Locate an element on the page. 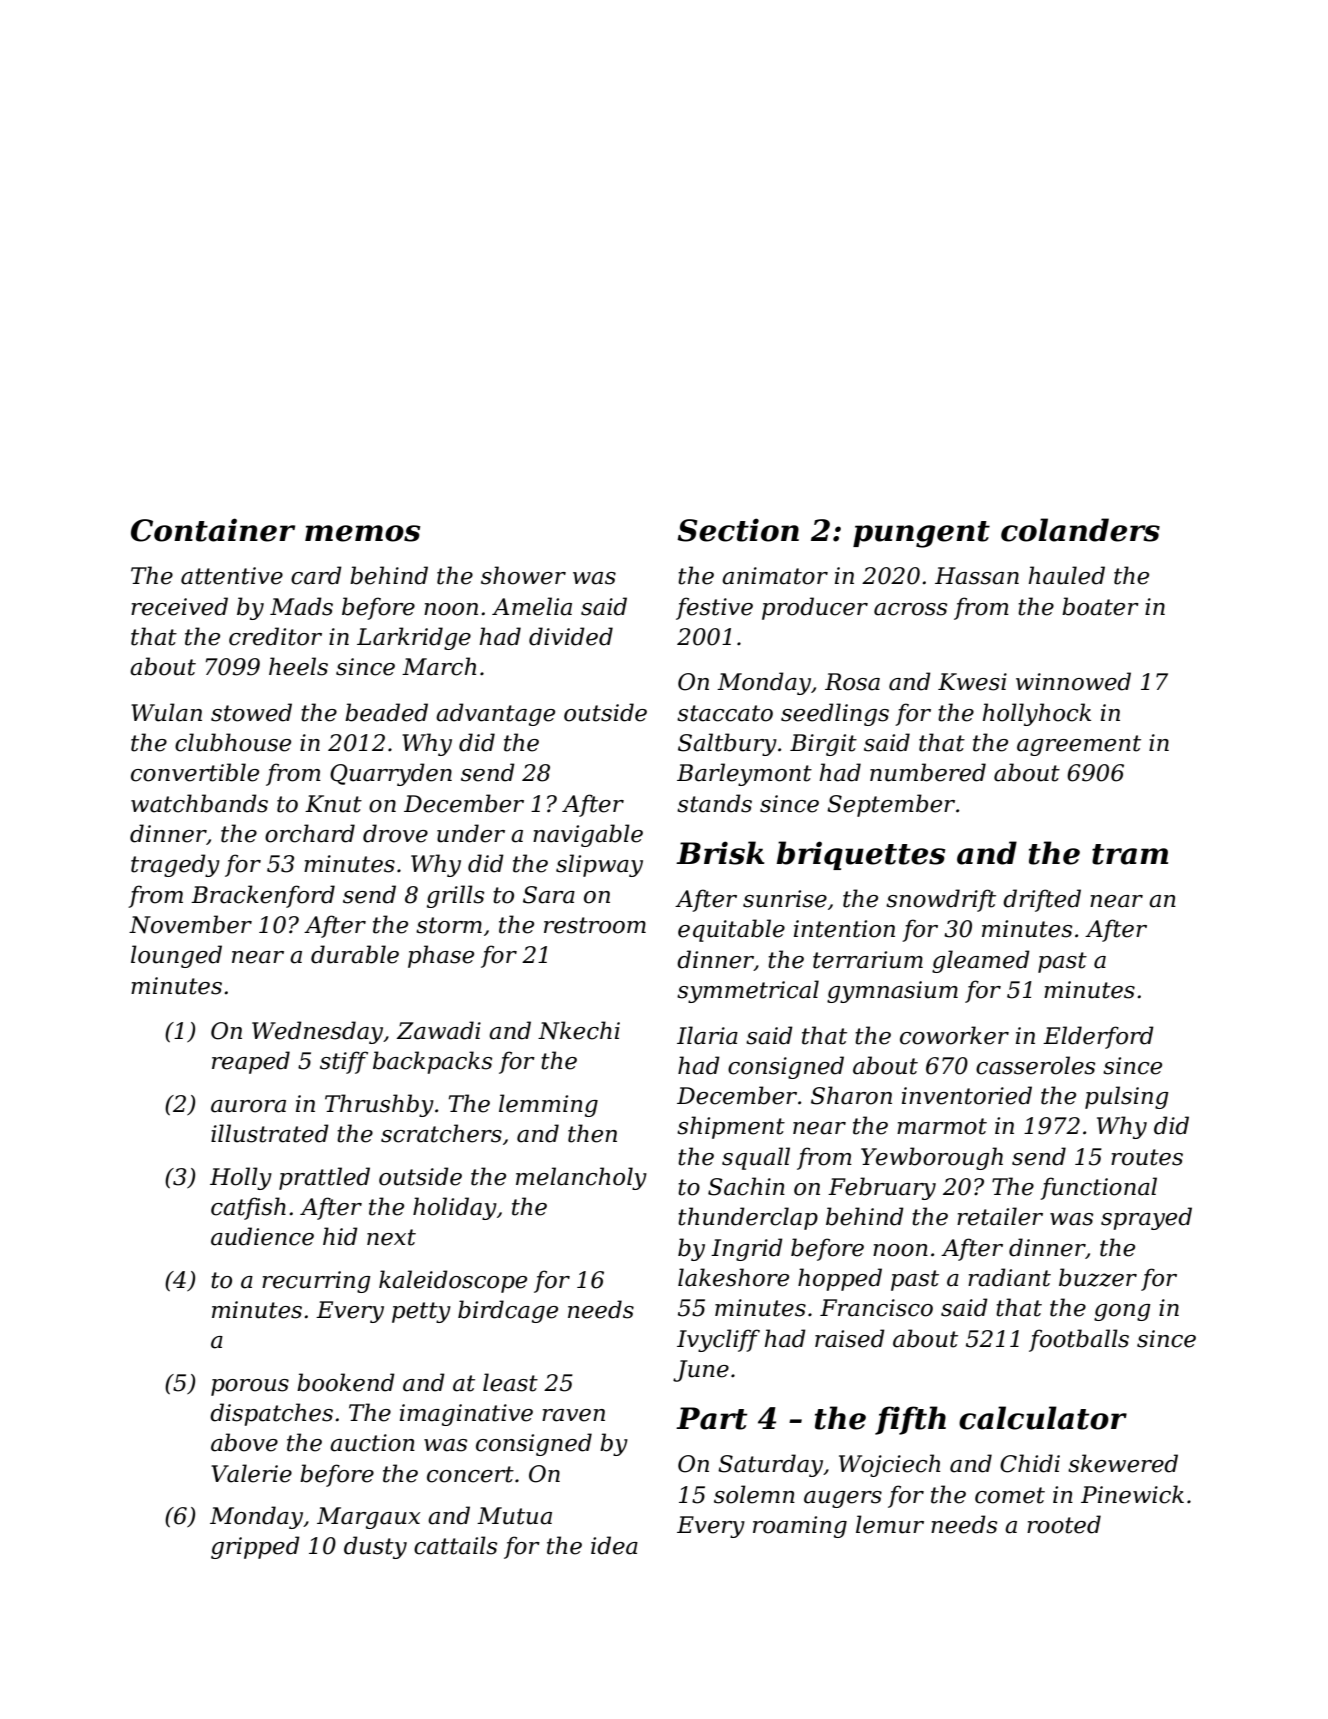 Image resolution: width=1328 pixels, height=1719 pixels. gong is located at coordinates (1122, 1312).
